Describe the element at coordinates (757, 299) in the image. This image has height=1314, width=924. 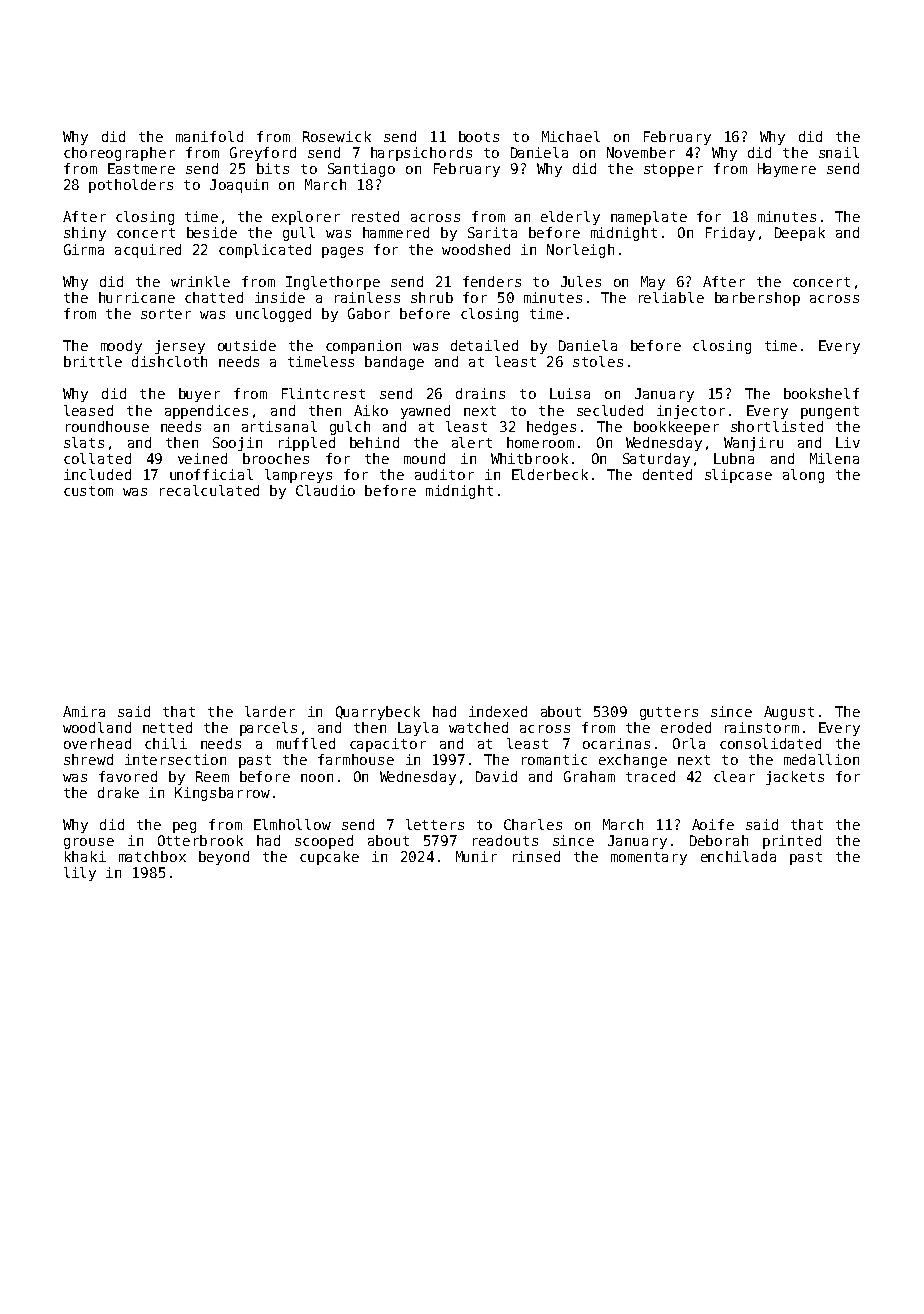
I see `barbershop` at that location.
